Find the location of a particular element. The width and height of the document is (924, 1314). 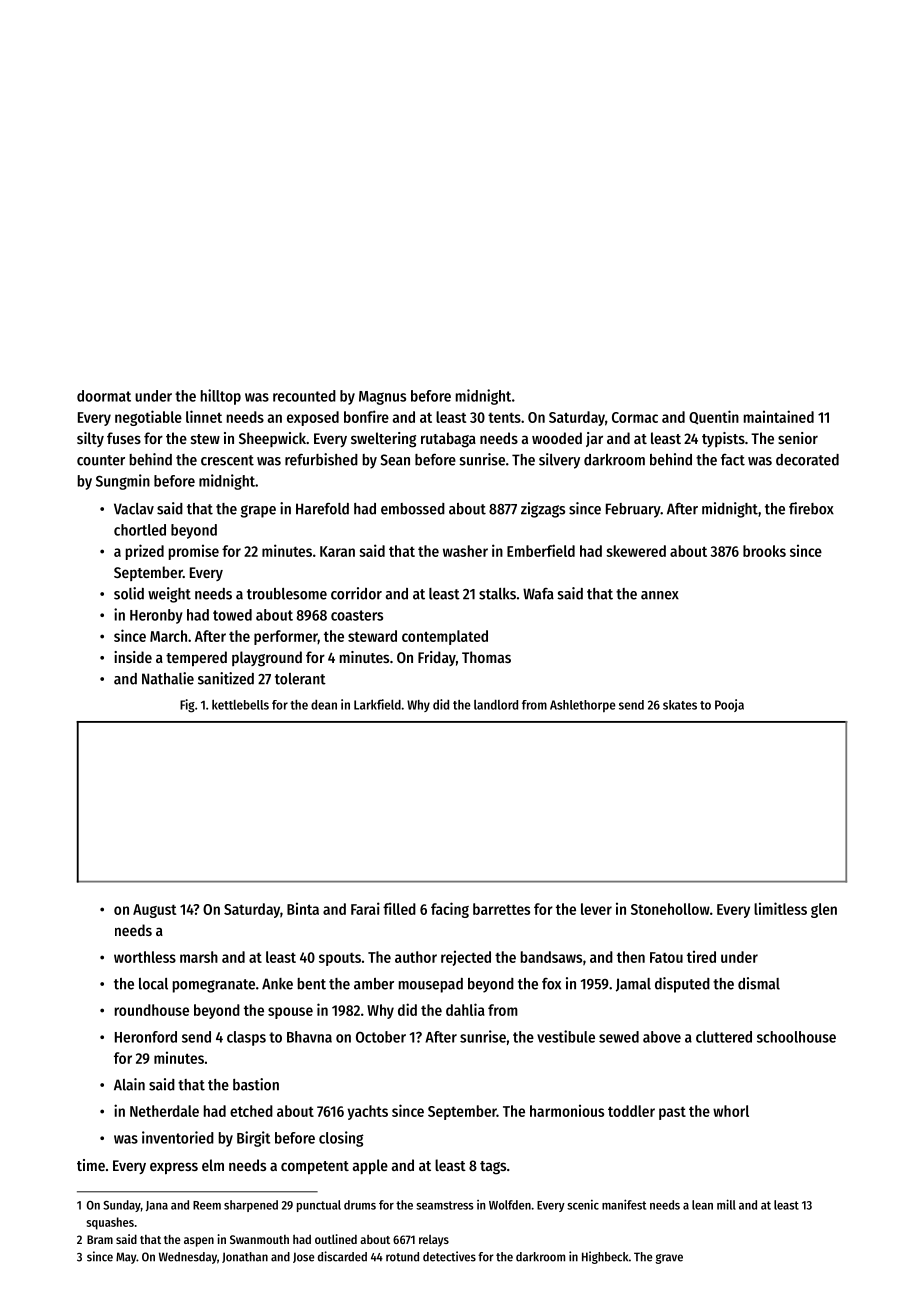

relays is located at coordinates (434, 1241).
